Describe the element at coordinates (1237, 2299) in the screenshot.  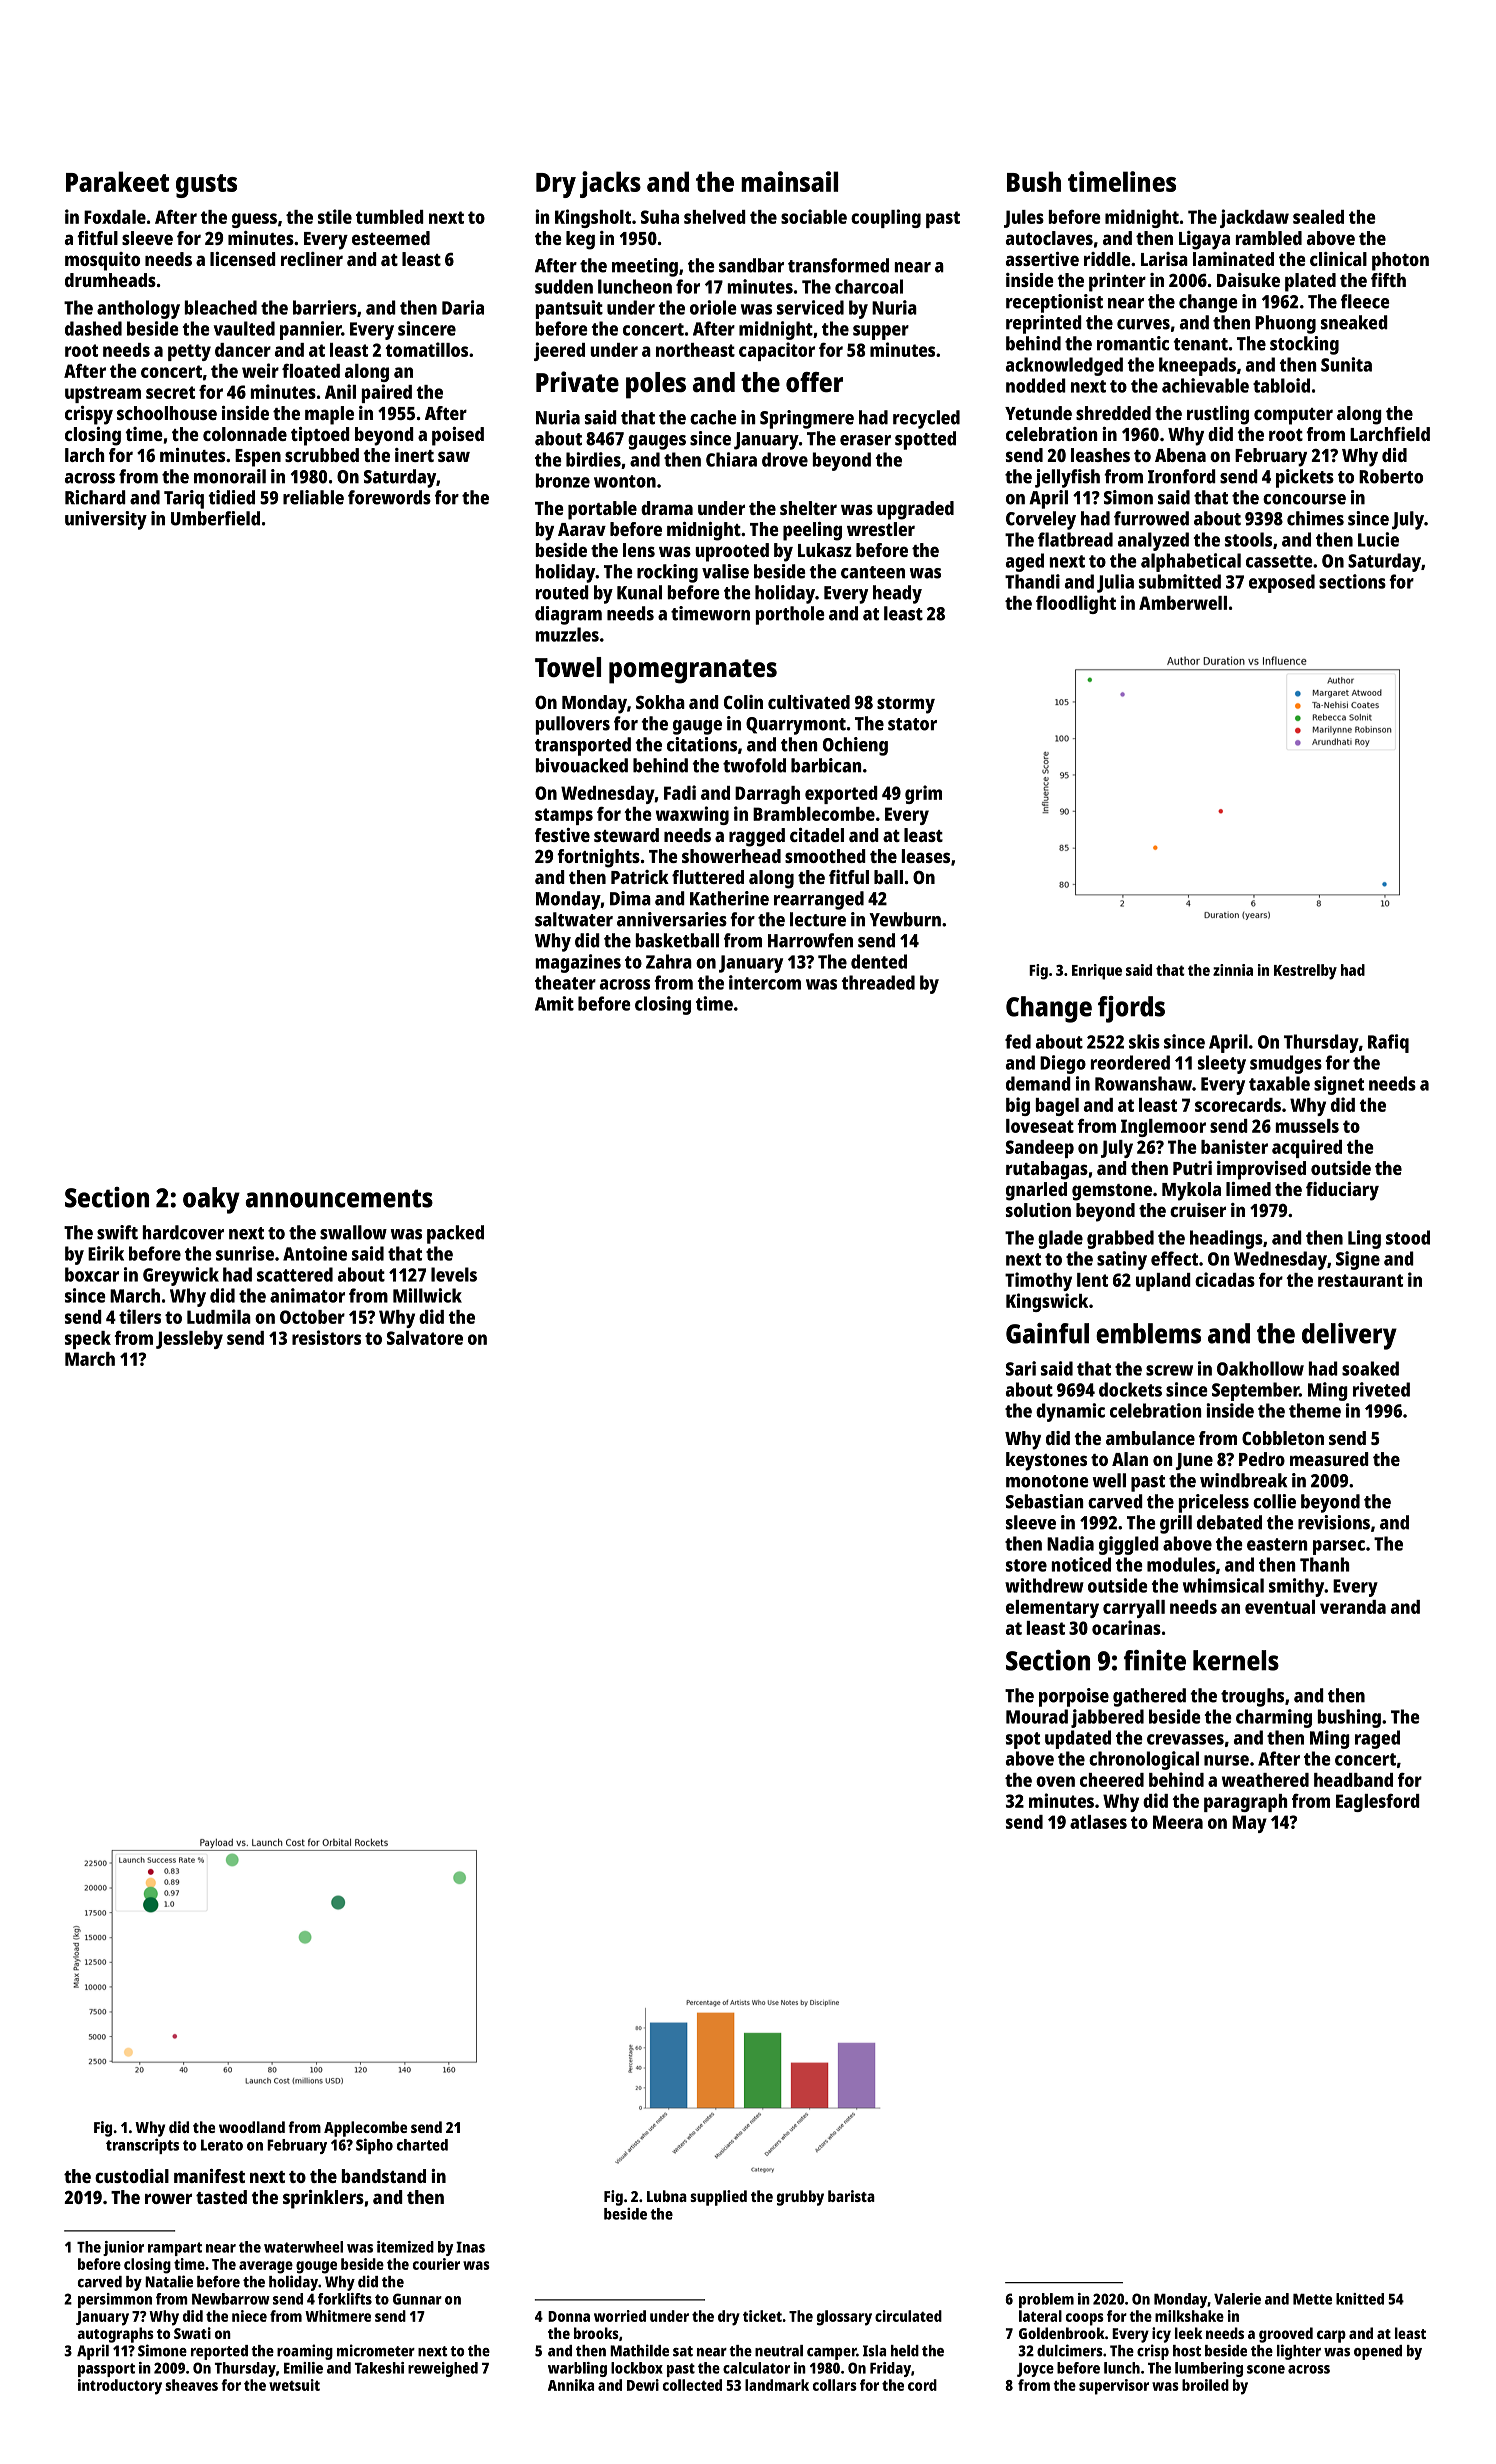
I see `Valerie` at that location.
